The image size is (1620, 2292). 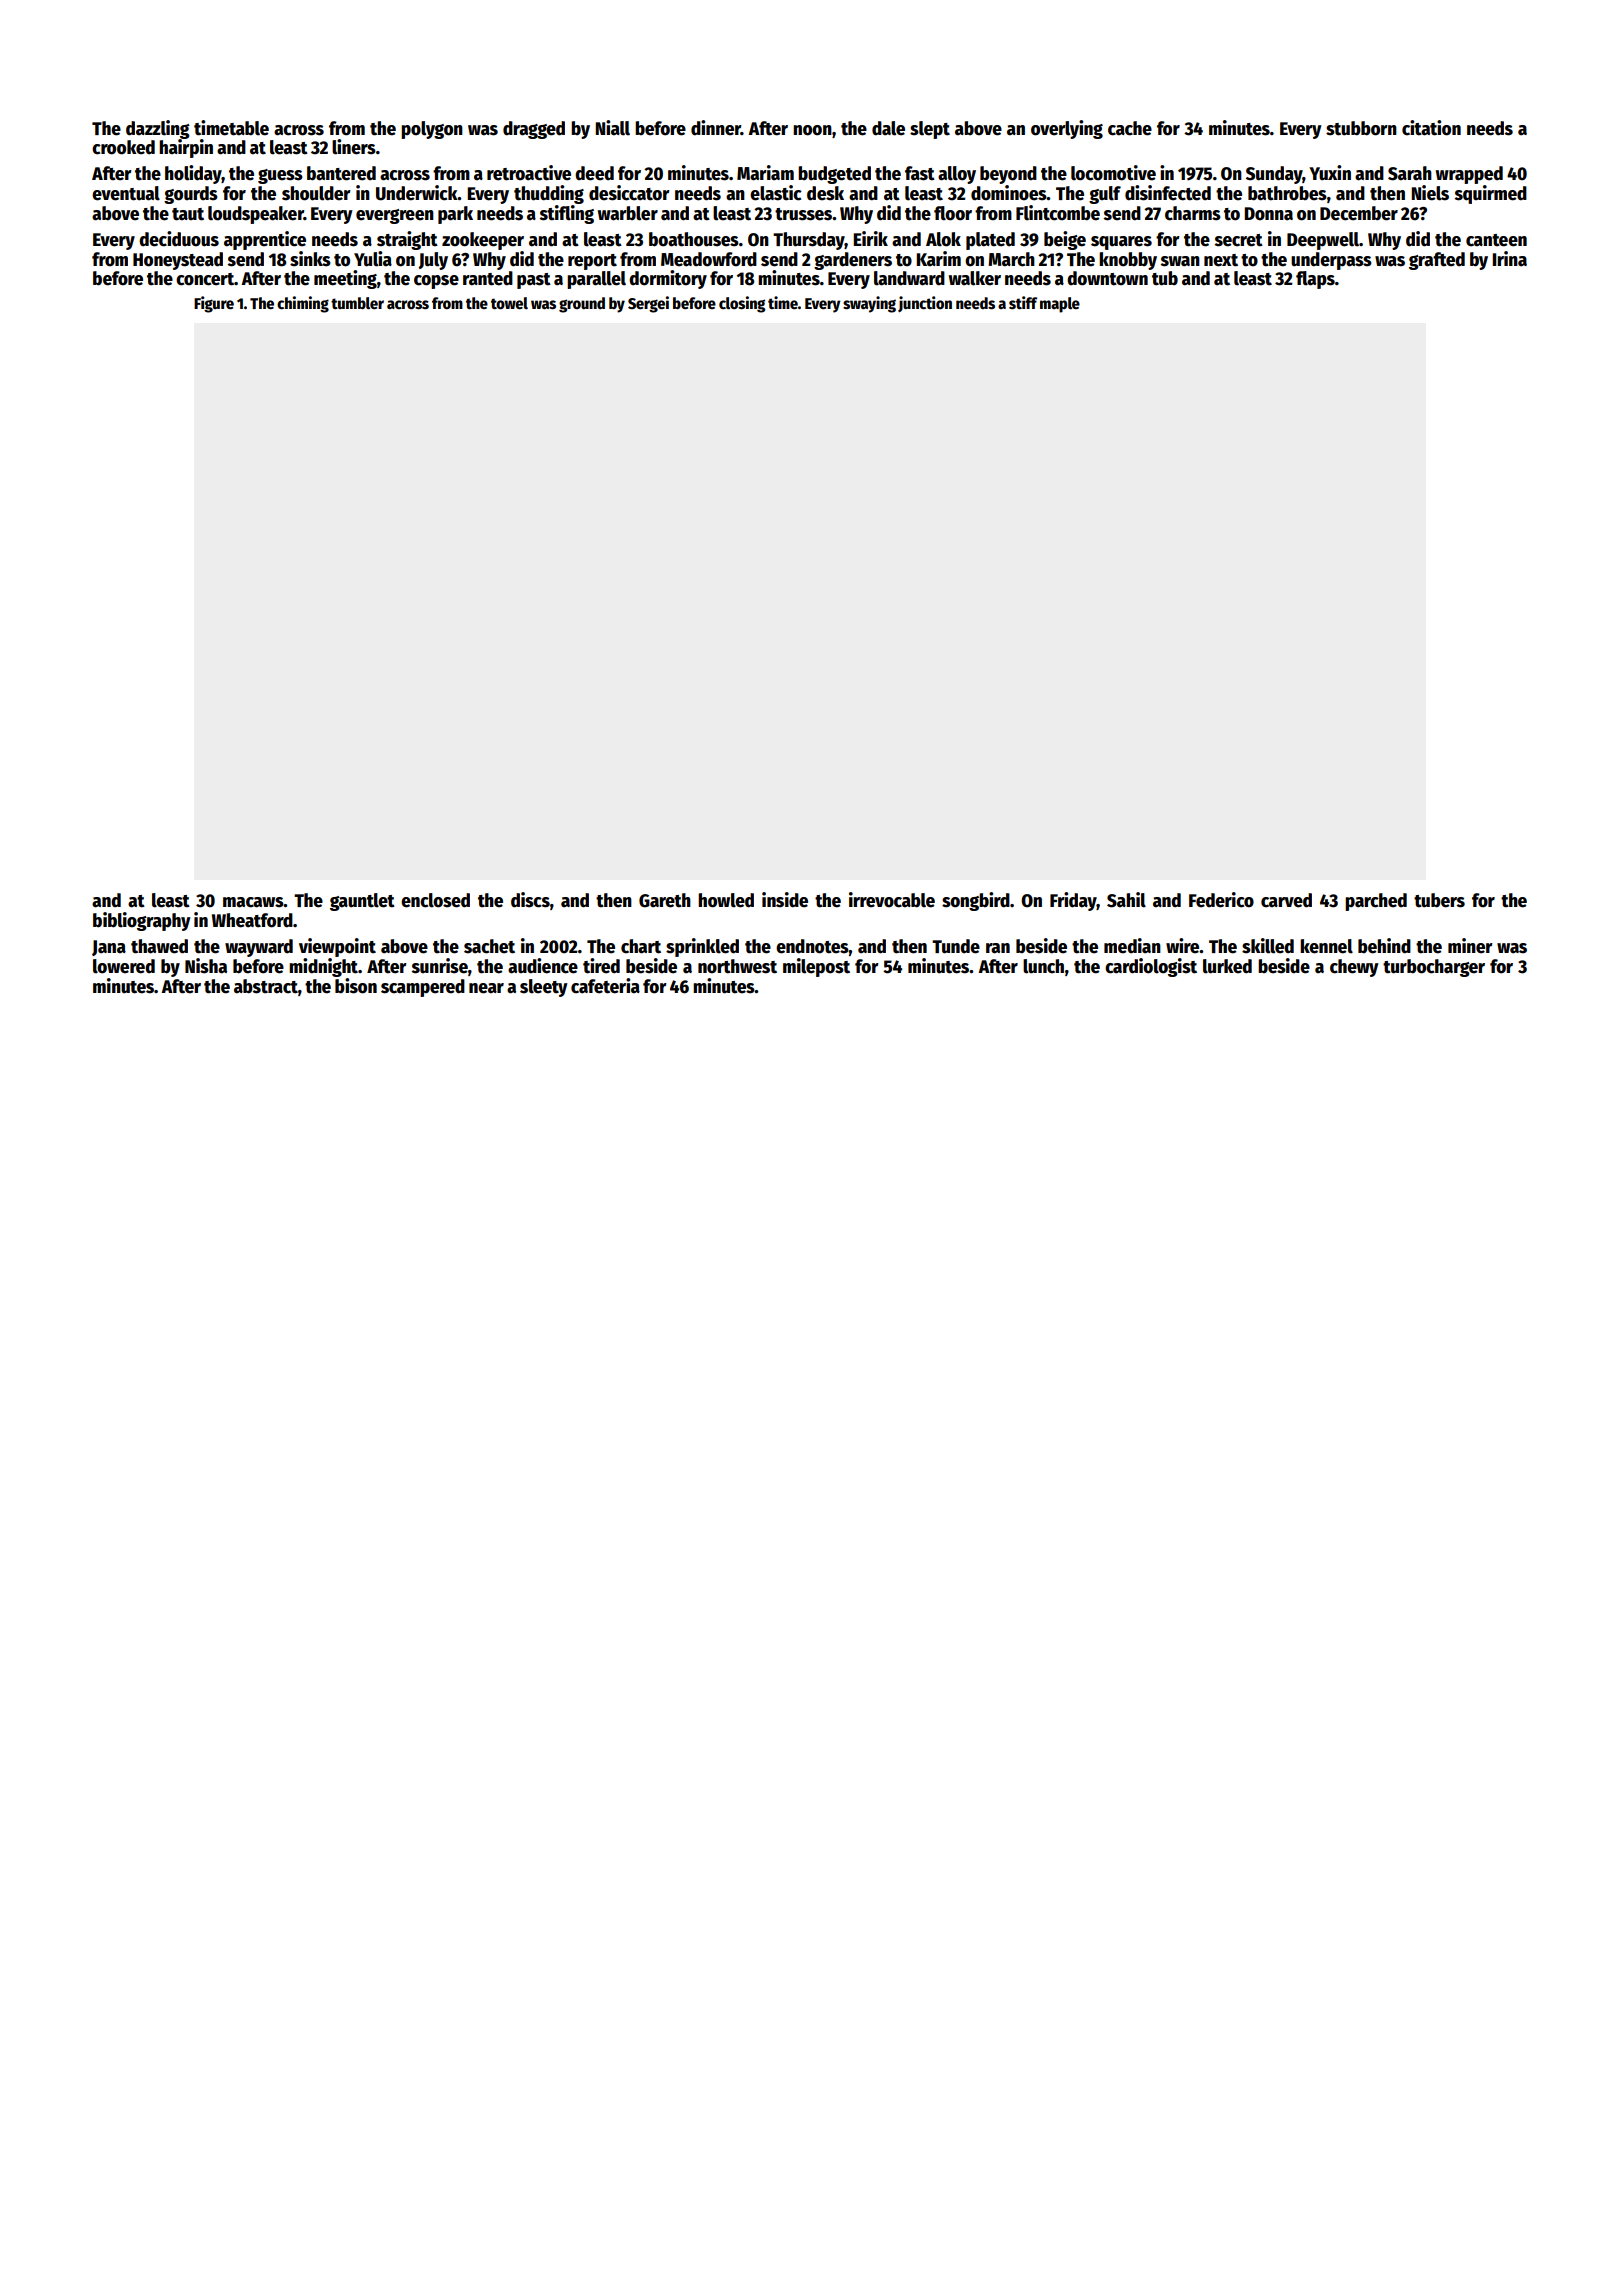 I want to click on tubers, so click(x=1439, y=900).
